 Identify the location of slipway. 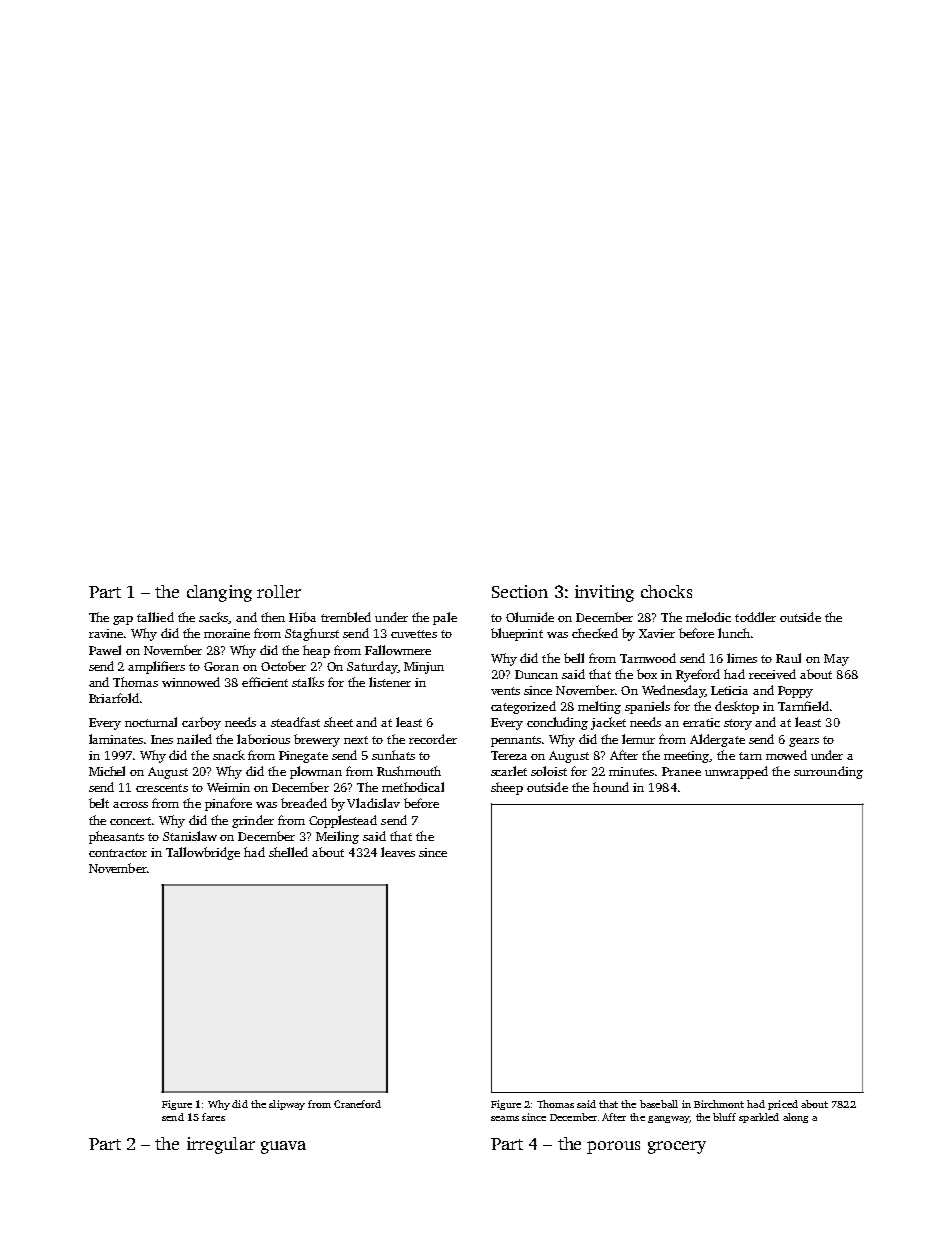
(287, 1105).
